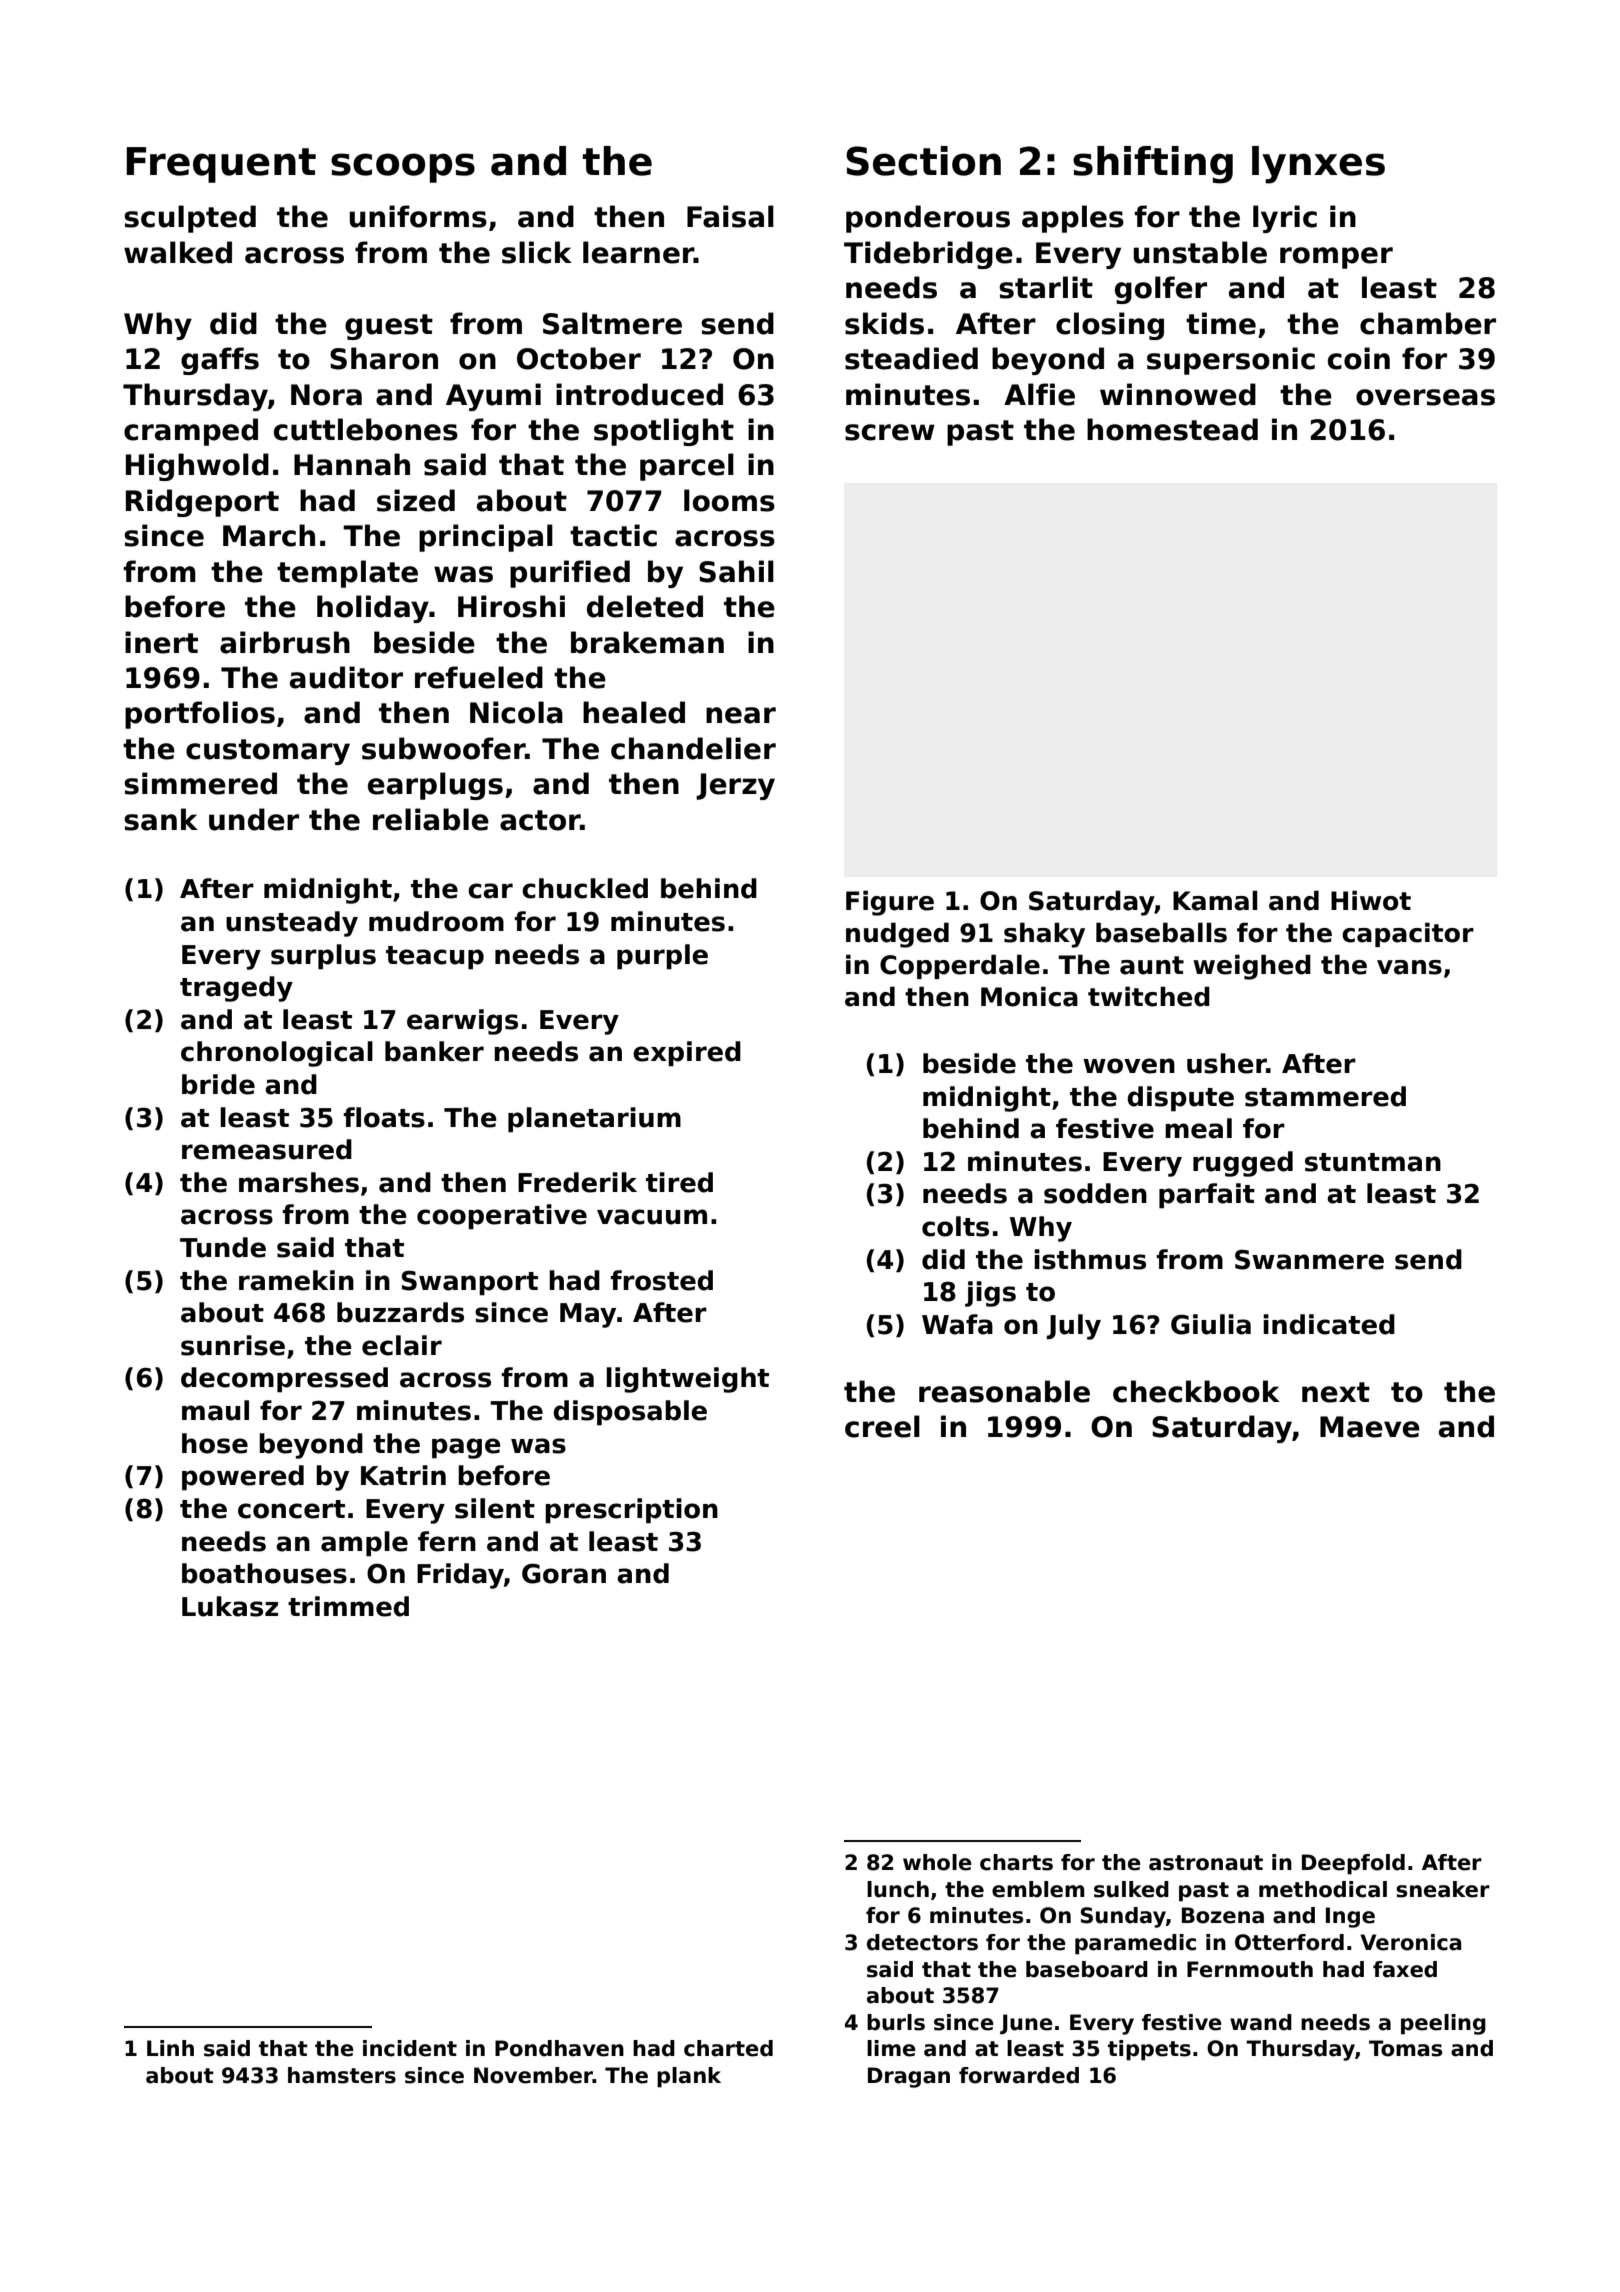 The image size is (1620, 2292). Describe the element at coordinates (223, 1247) in the screenshot. I see `Tunde` at that location.
